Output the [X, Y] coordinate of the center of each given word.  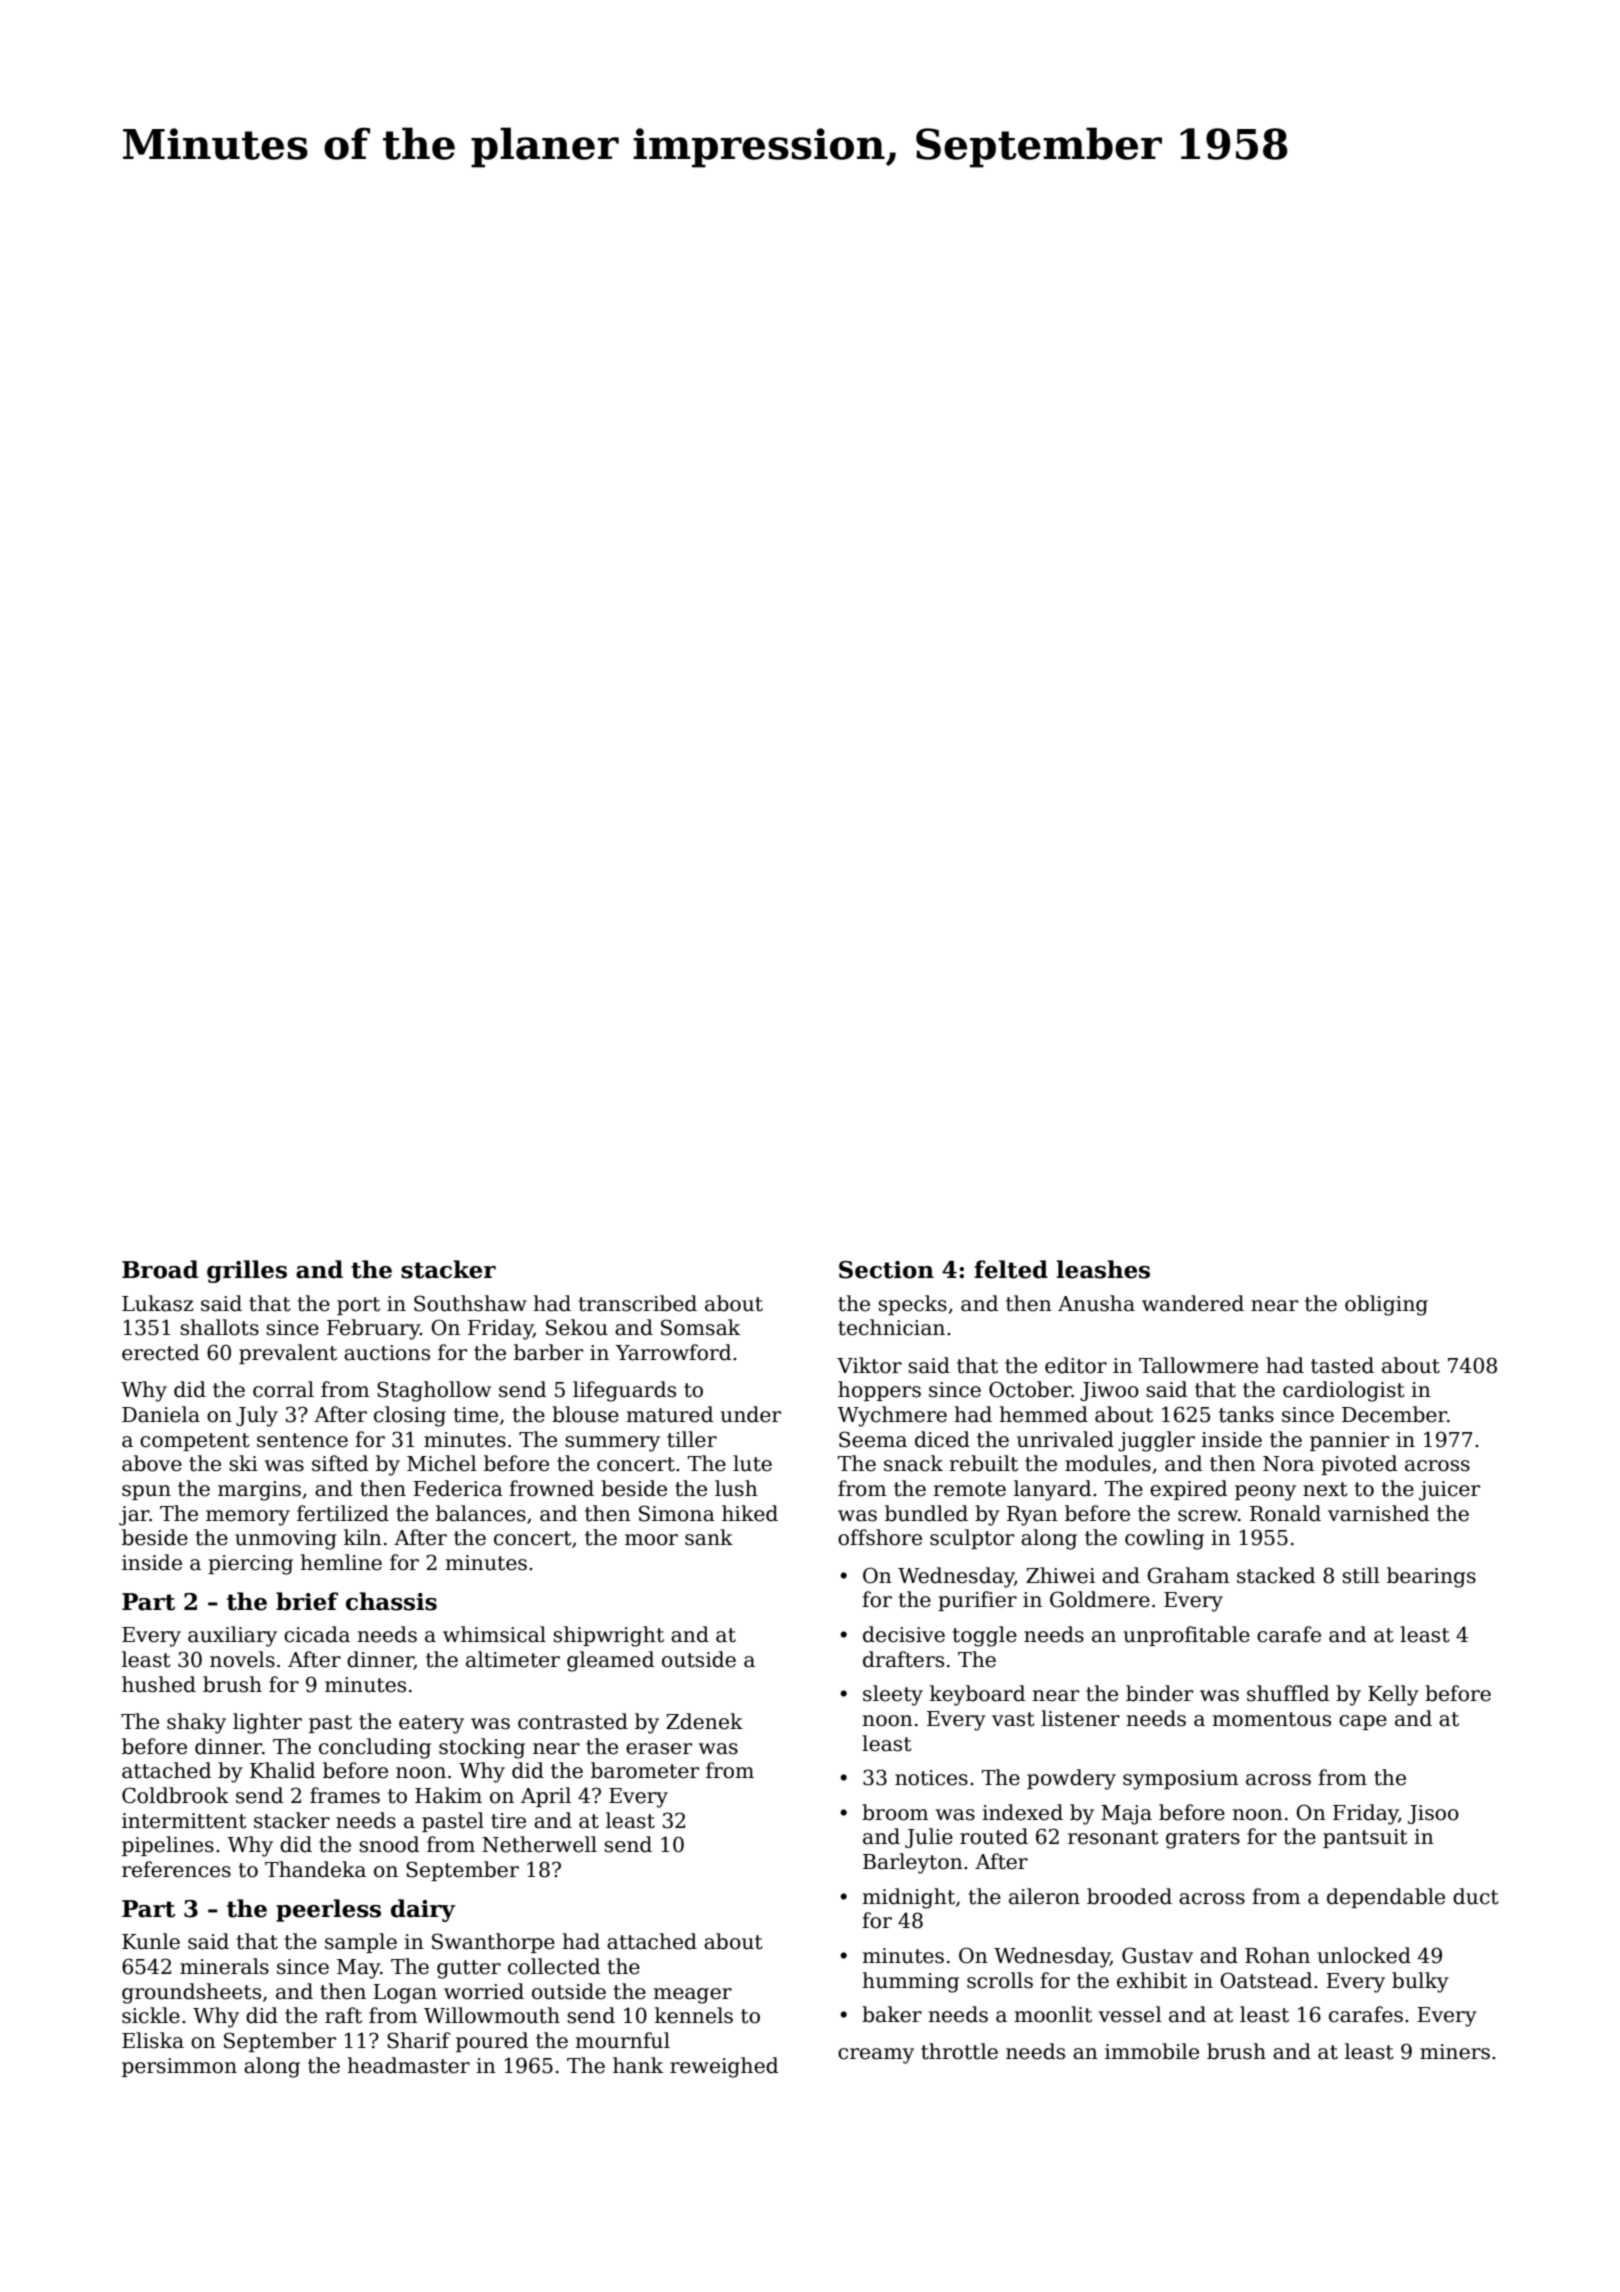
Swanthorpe [493, 1943]
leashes [1103, 1269]
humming [911, 1982]
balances [481, 1513]
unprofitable [1186, 1636]
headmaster [409, 2065]
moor [651, 1540]
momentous [1272, 1719]
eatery [431, 1724]
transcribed [638, 1303]
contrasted [573, 1721]
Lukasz [157, 1303]
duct [1476, 1896]
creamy [876, 2056]
